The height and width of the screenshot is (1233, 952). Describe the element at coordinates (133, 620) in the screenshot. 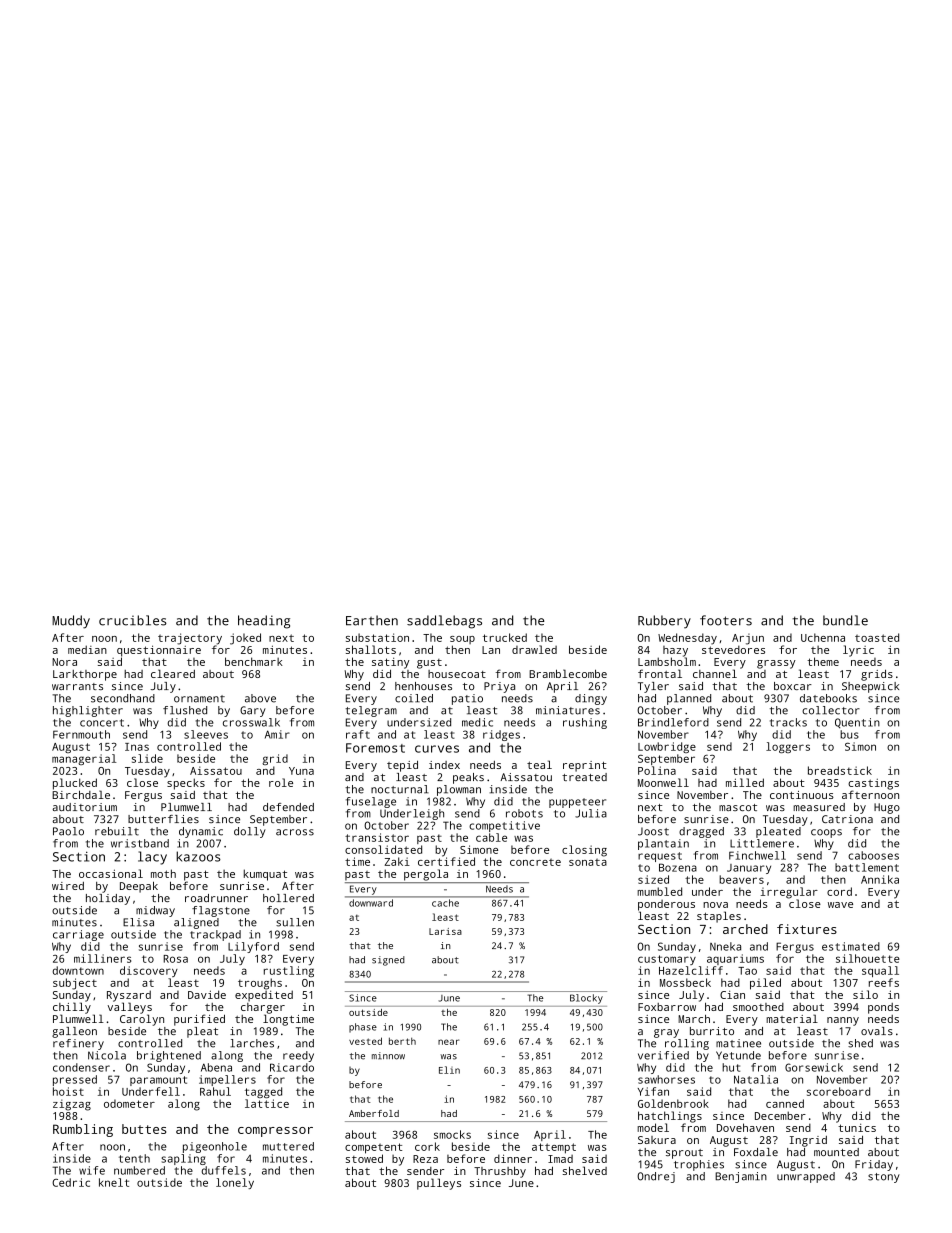

I see `crucibles` at that location.
